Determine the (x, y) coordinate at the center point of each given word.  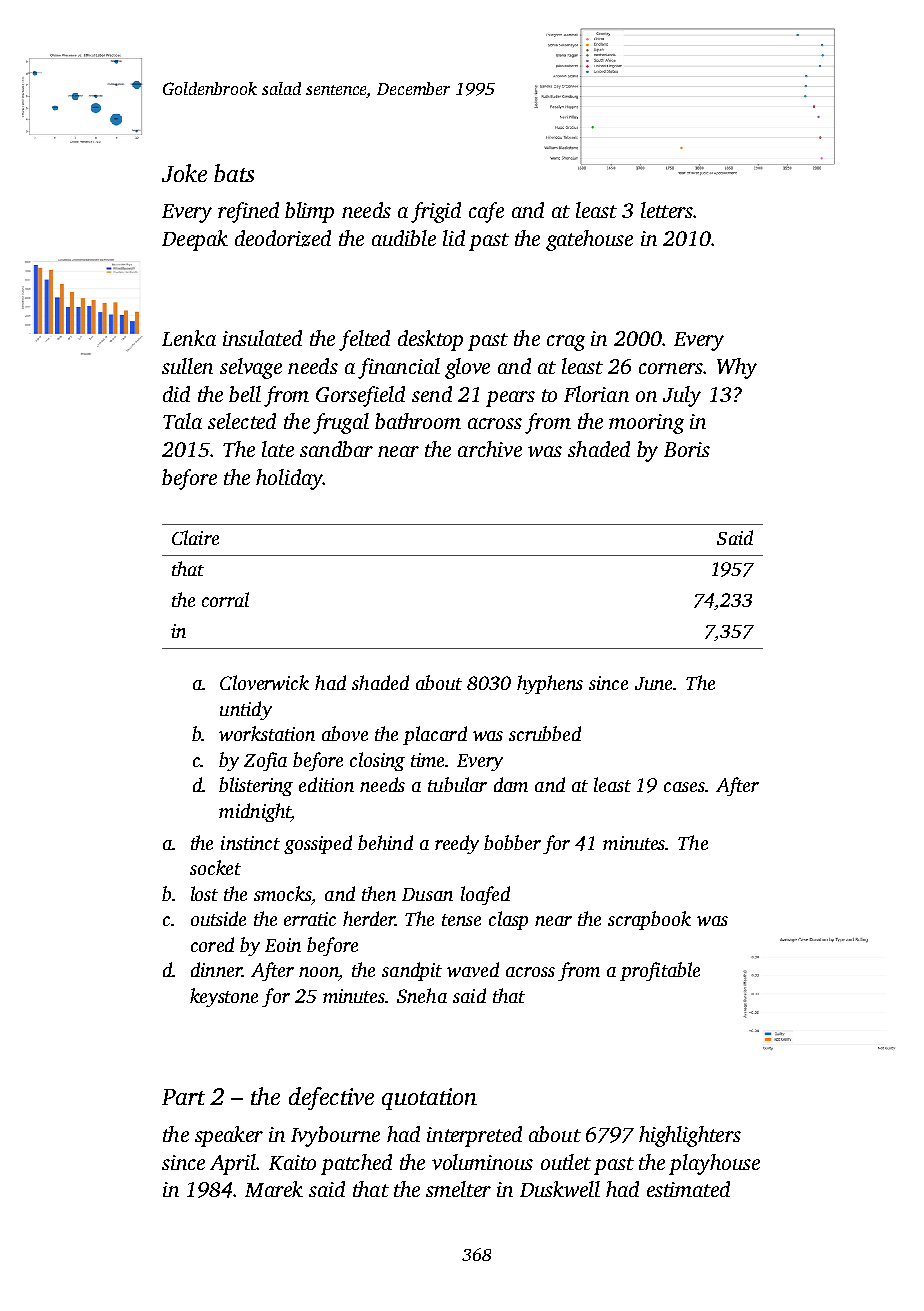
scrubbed (545, 733)
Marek (274, 1189)
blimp (309, 212)
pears (510, 399)
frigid (436, 212)
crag (566, 343)
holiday (289, 479)
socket (215, 867)
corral (225, 599)
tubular (457, 784)
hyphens (550, 684)
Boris (687, 449)
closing (377, 761)
